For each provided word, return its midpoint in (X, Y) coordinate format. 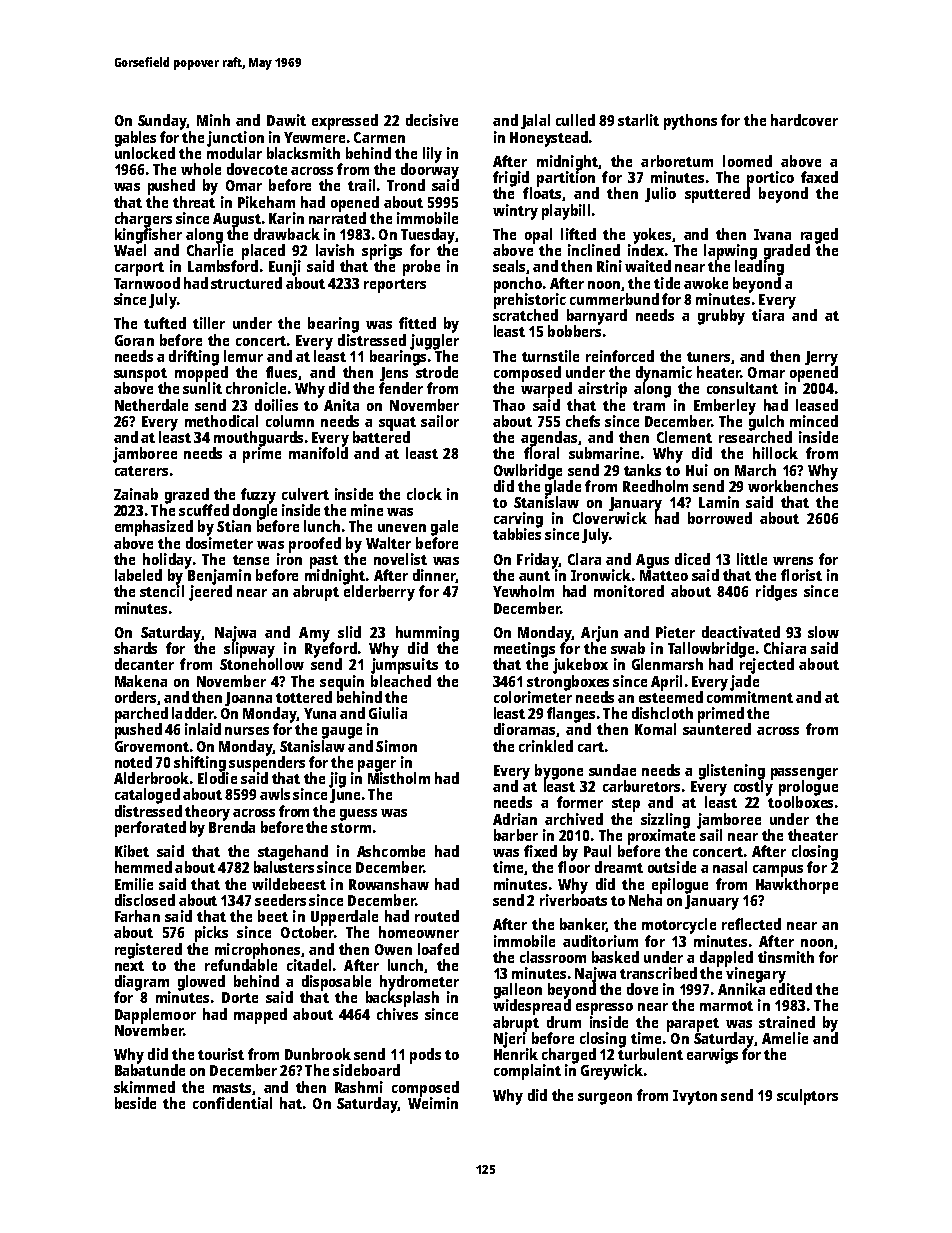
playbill (566, 212)
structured (246, 283)
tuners (708, 357)
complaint (527, 1072)
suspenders (267, 764)
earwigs (712, 1056)
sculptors (807, 1097)
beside (135, 1103)
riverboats (573, 900)
